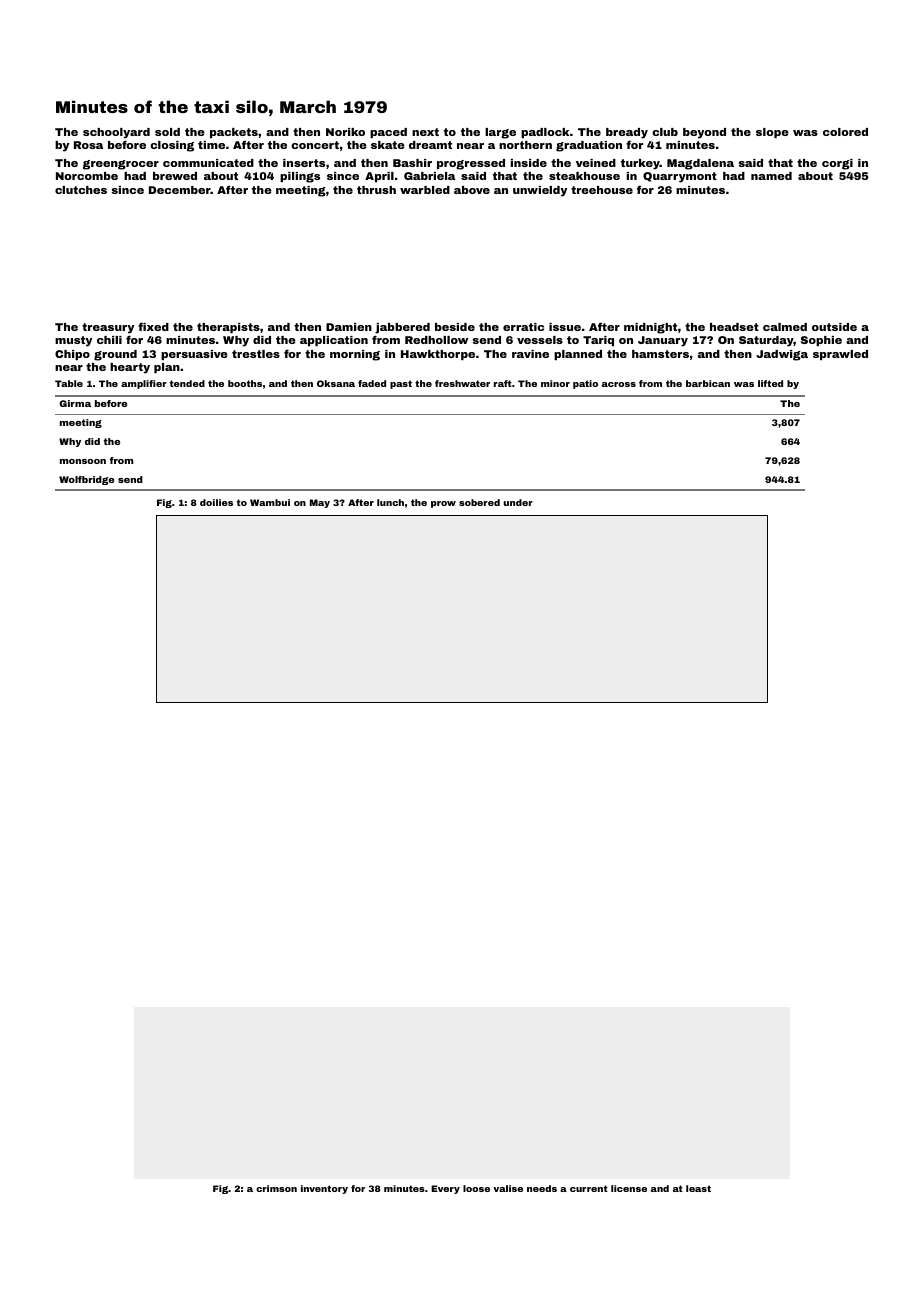 Image resolution: width=924 pixels, height=1308 pixels. What do you see at coordinates (698, 1188) in the document?
I see `least` at bounding box center [698, 1188].
